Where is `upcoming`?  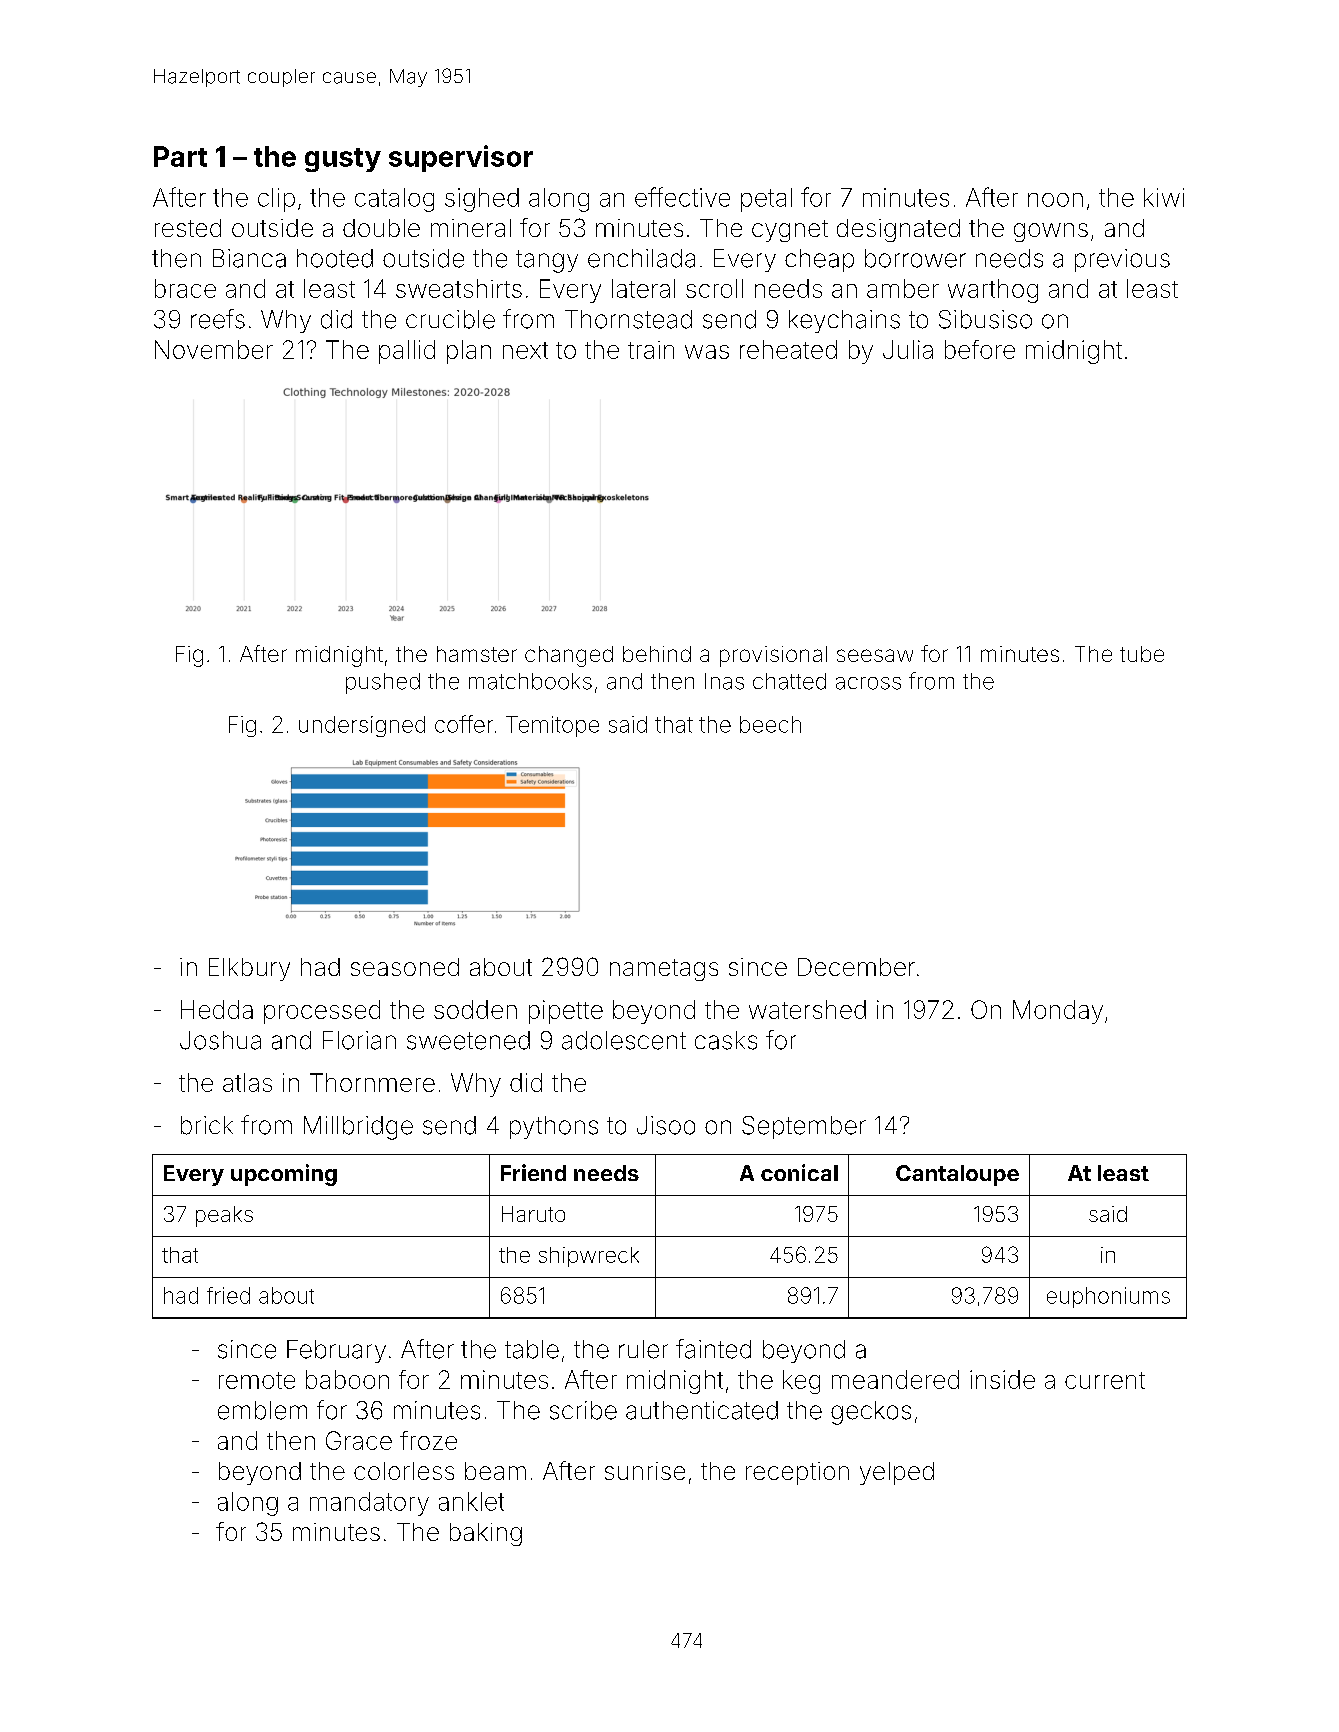
upcoming is located at coordinates (284, 1175).
